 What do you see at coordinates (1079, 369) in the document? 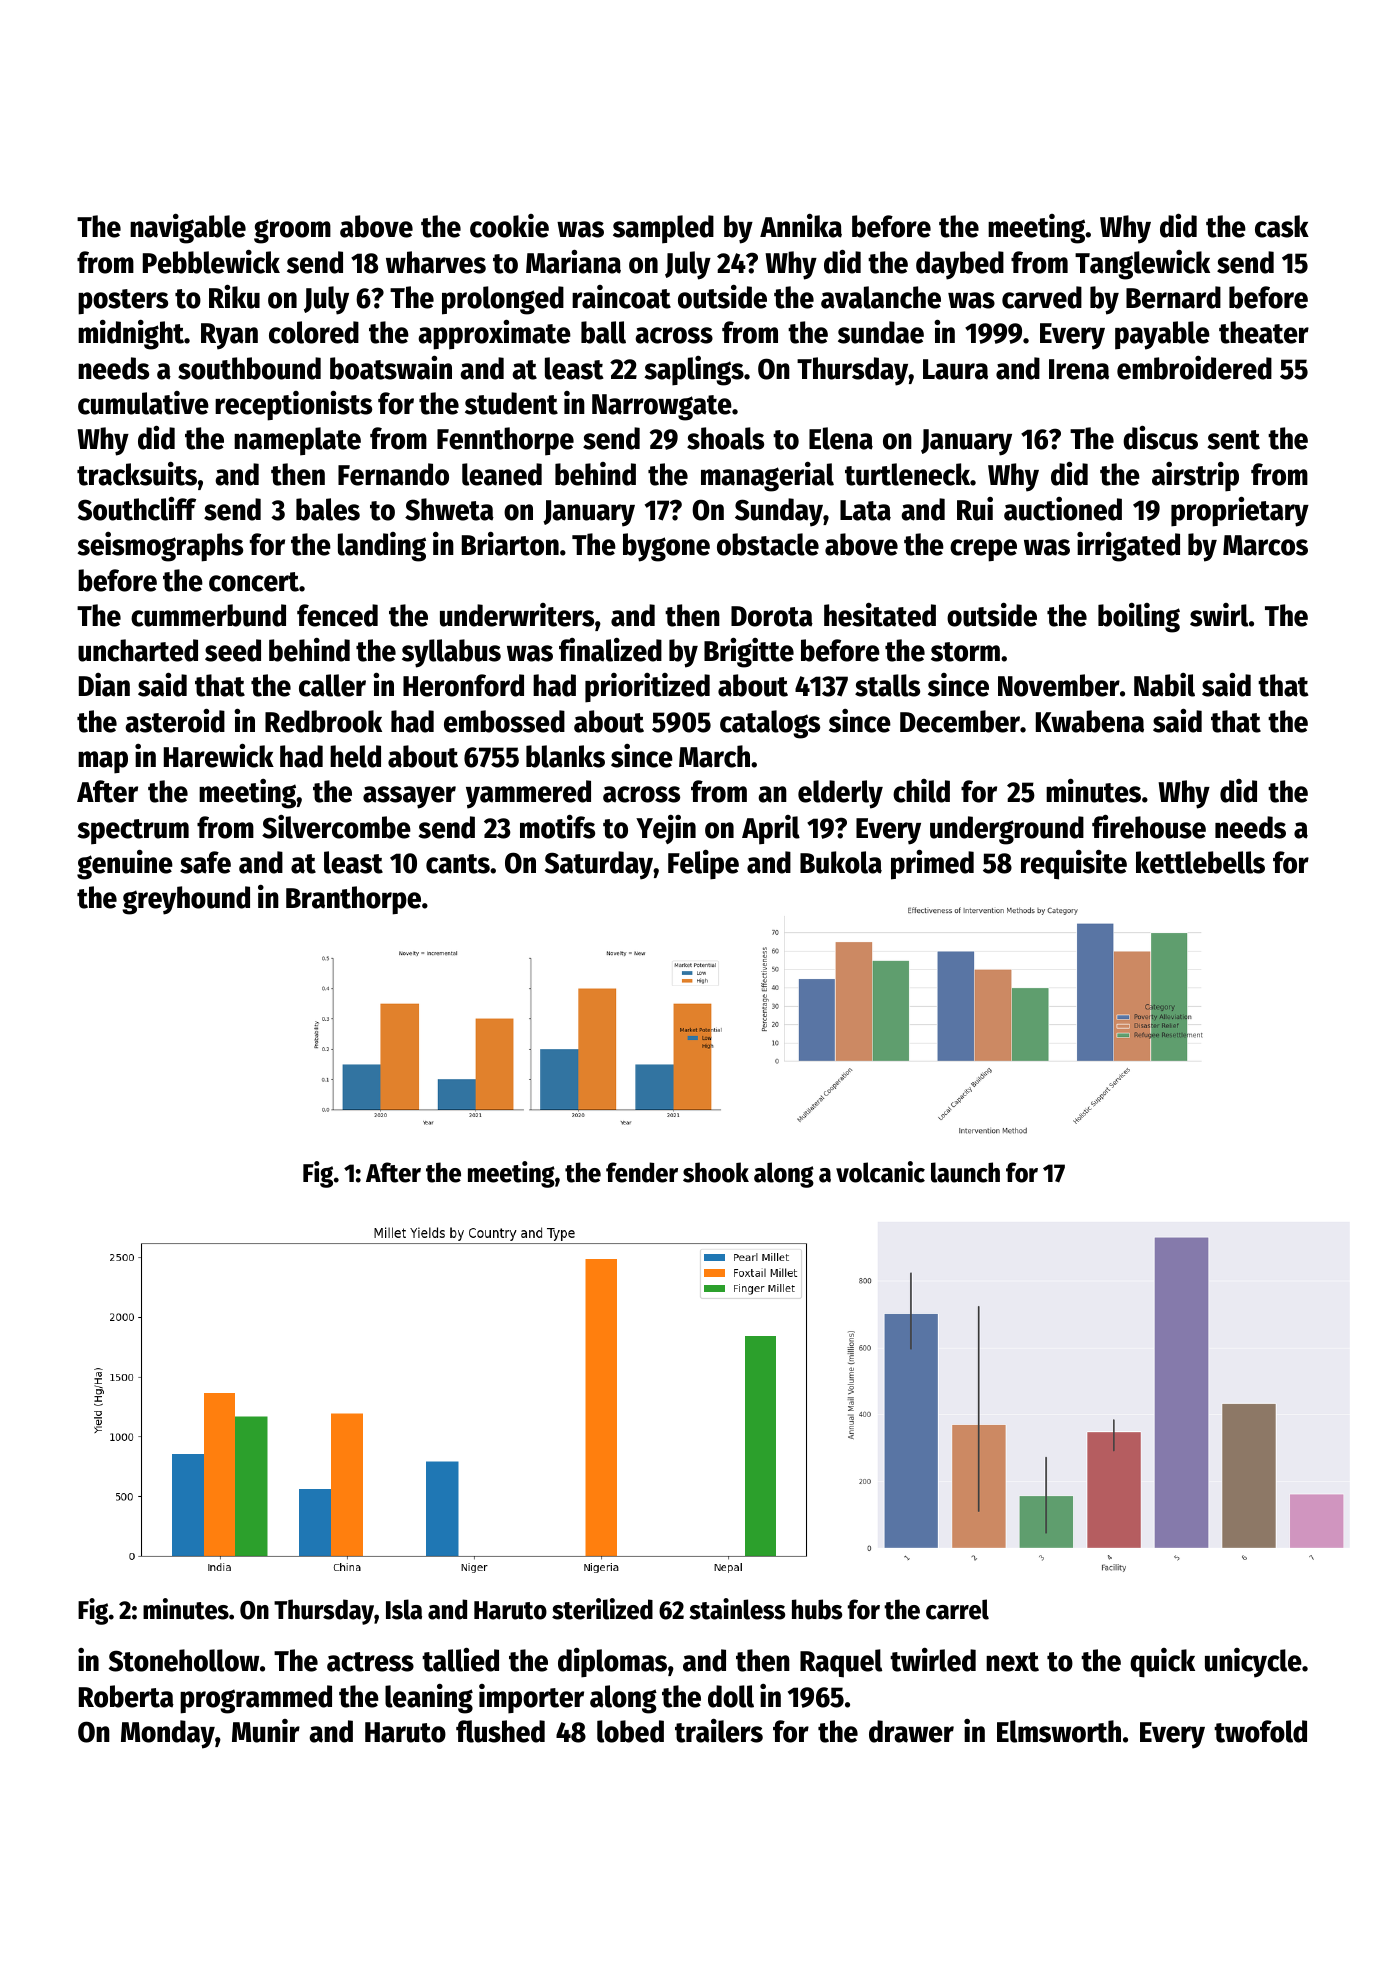
I see `Irena` at bounding box center [1079, 369].
